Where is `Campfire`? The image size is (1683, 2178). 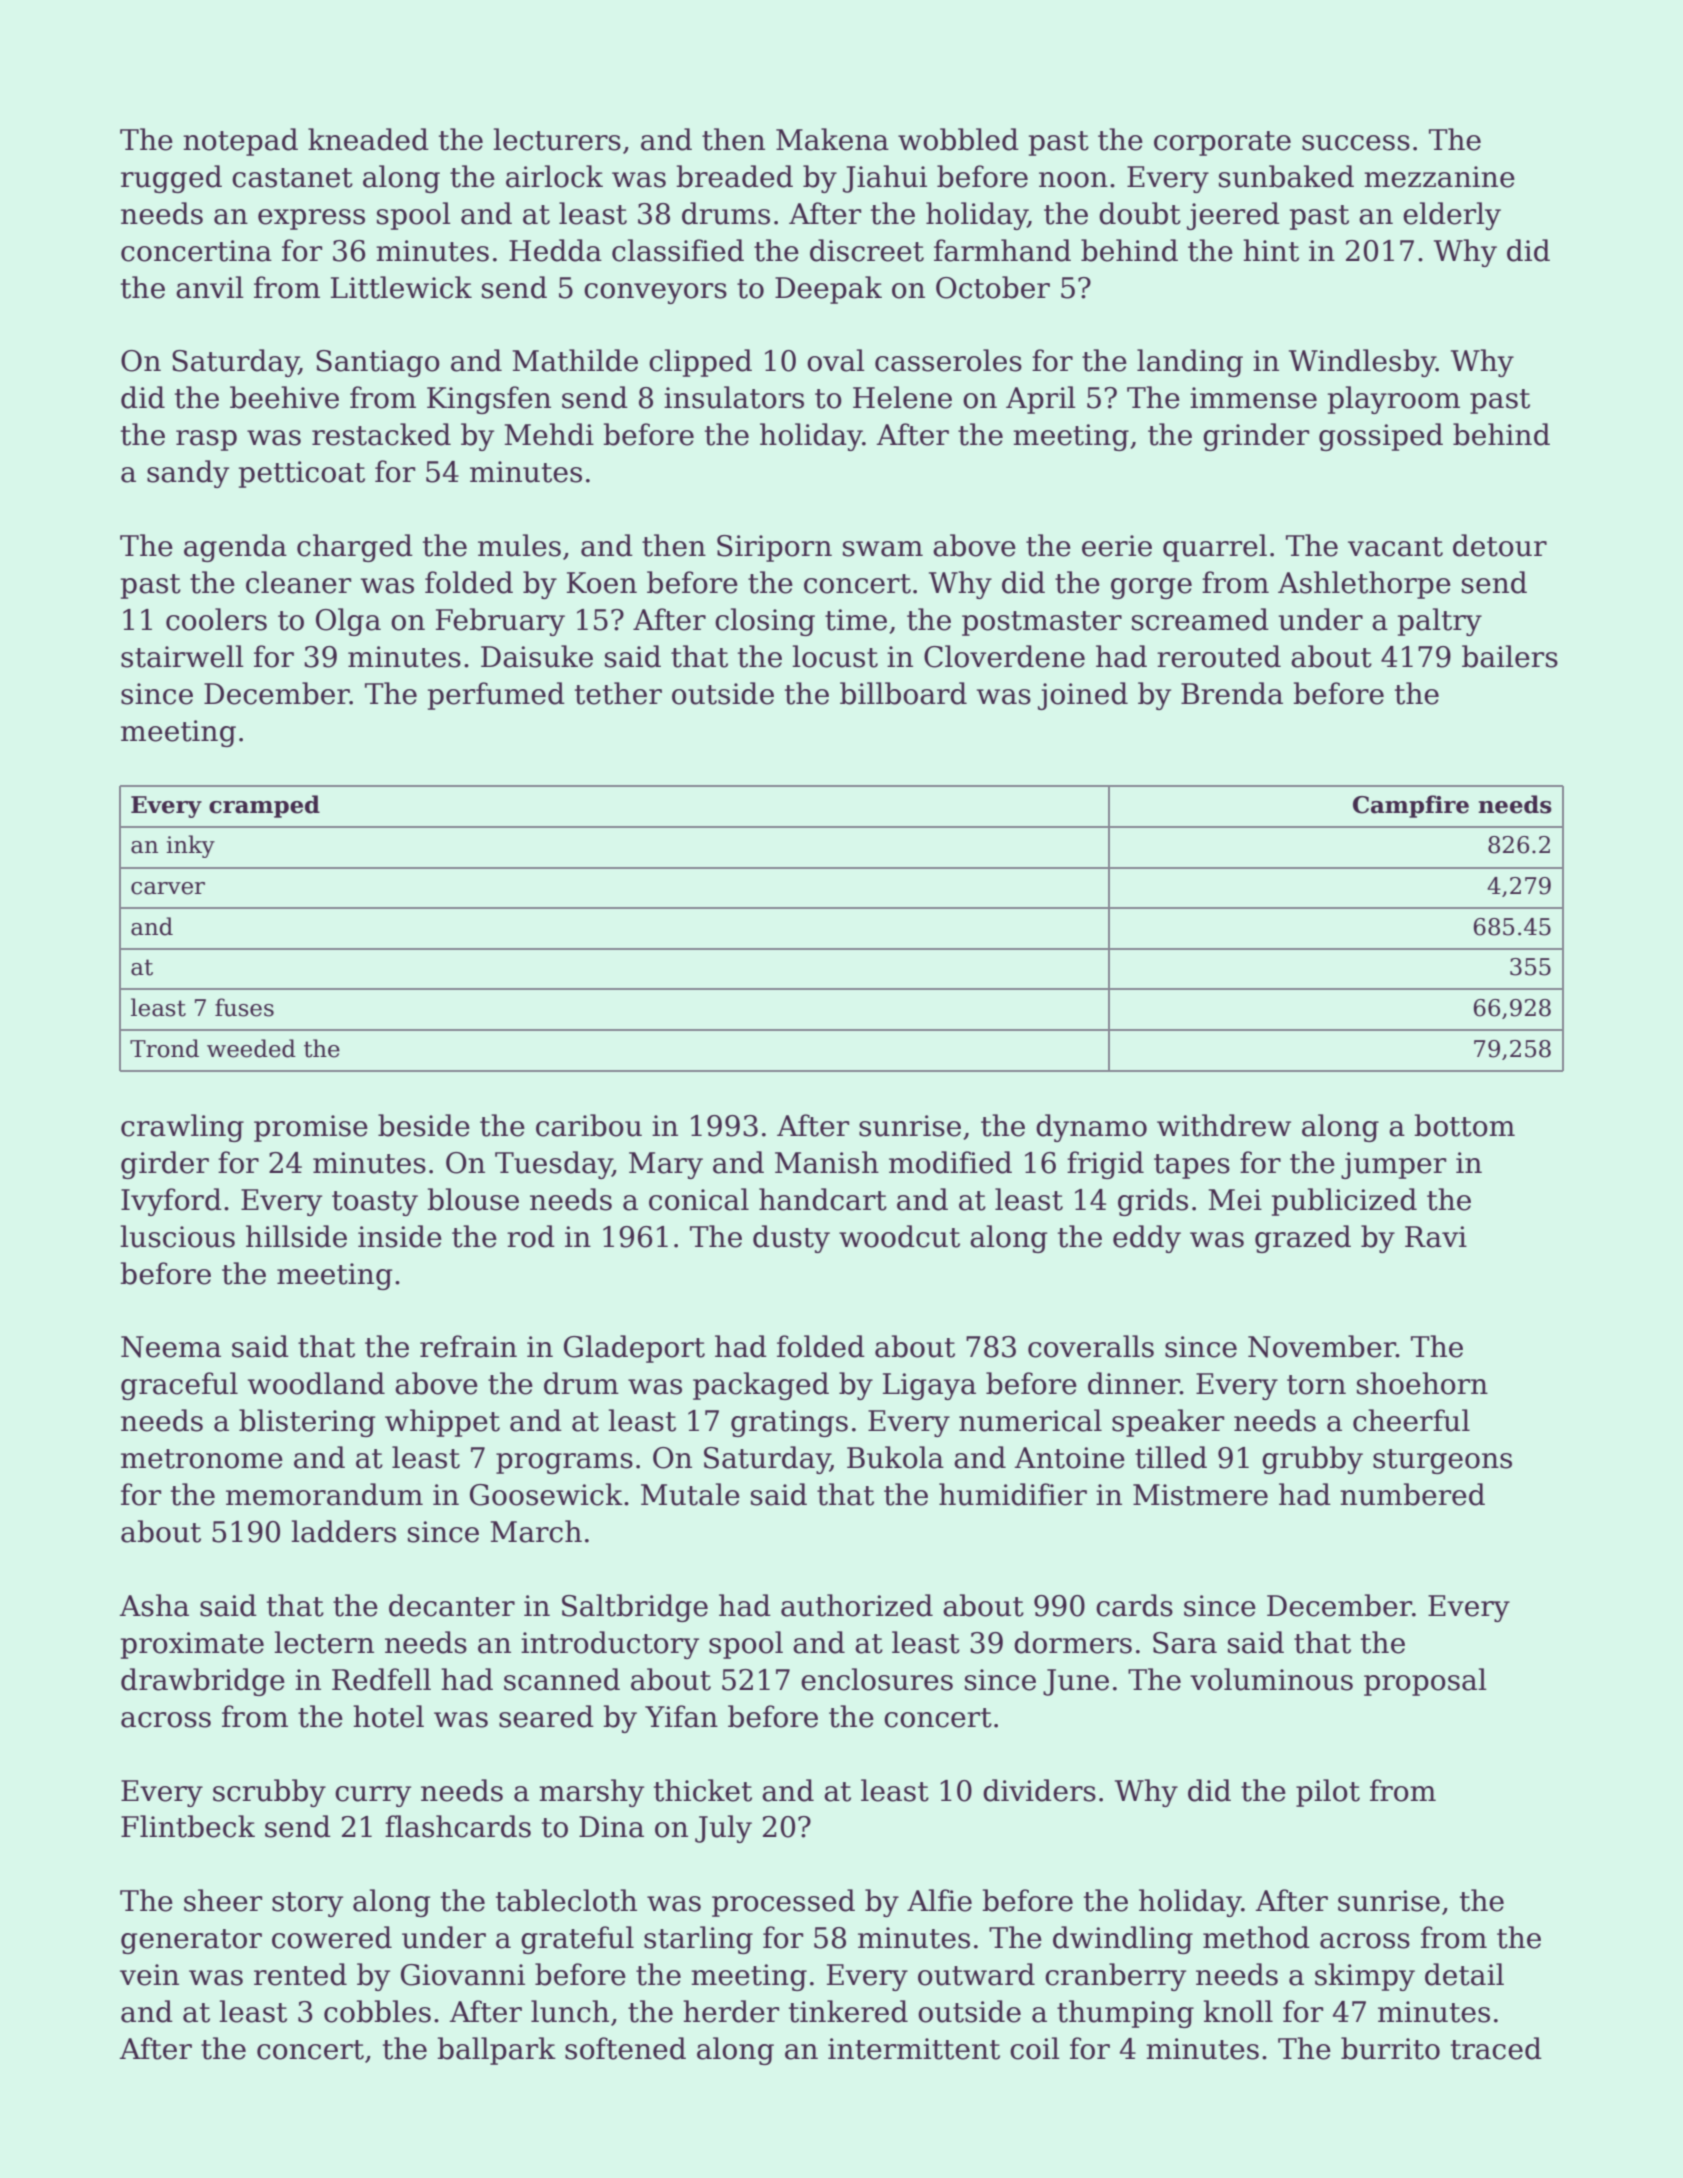
Campfire is located at coordinates (1411, 806).
